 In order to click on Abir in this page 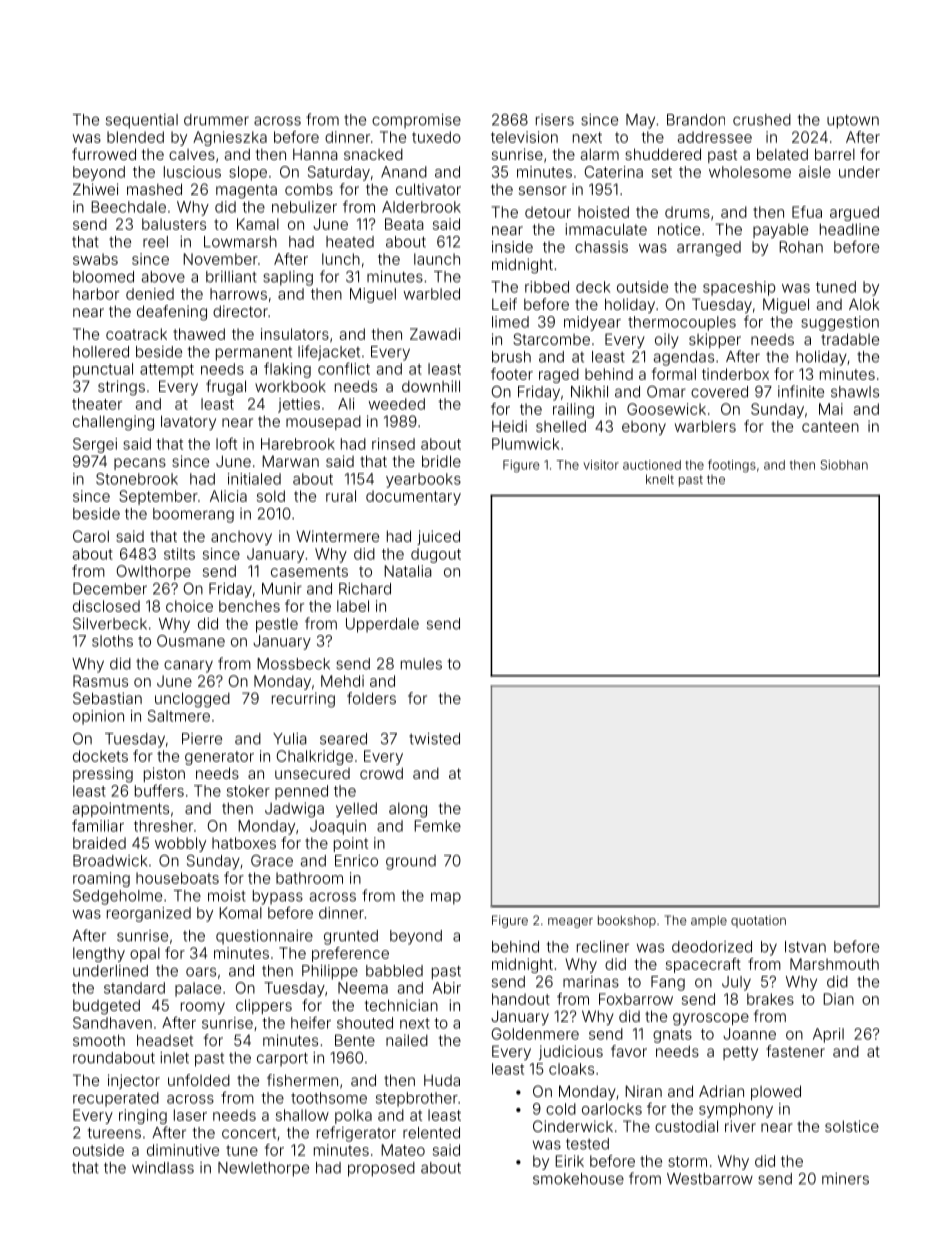, I will do `click(447, 988)`.
